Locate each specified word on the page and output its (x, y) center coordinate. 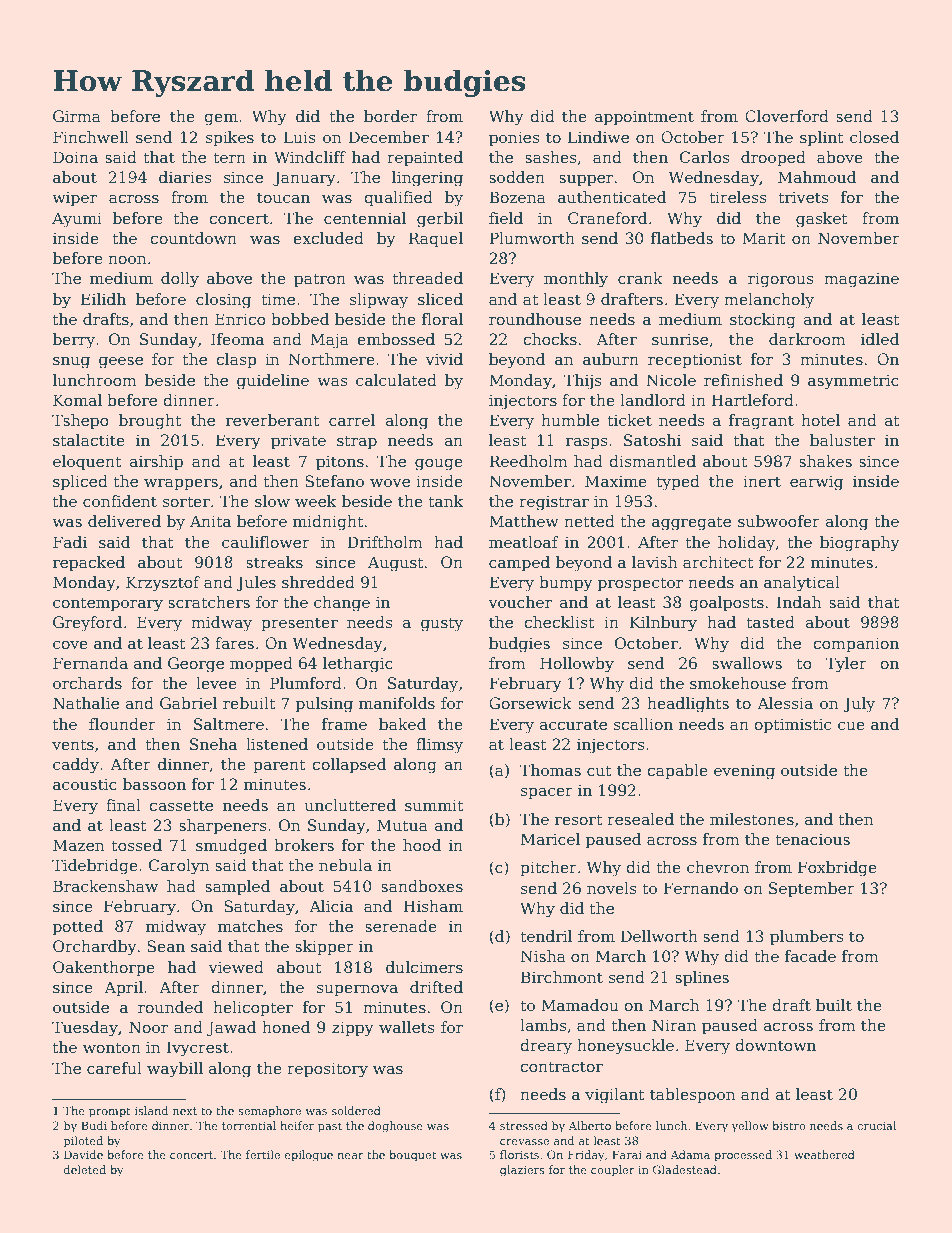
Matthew (524, 521)
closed (874, 137)
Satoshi (652, 440)
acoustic (85, 784)
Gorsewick (530, 703)
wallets (407, 1027)
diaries (185, 177)
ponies (514, 138)
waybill (175, 1070)
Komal (77, 400)
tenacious (812, 839)
